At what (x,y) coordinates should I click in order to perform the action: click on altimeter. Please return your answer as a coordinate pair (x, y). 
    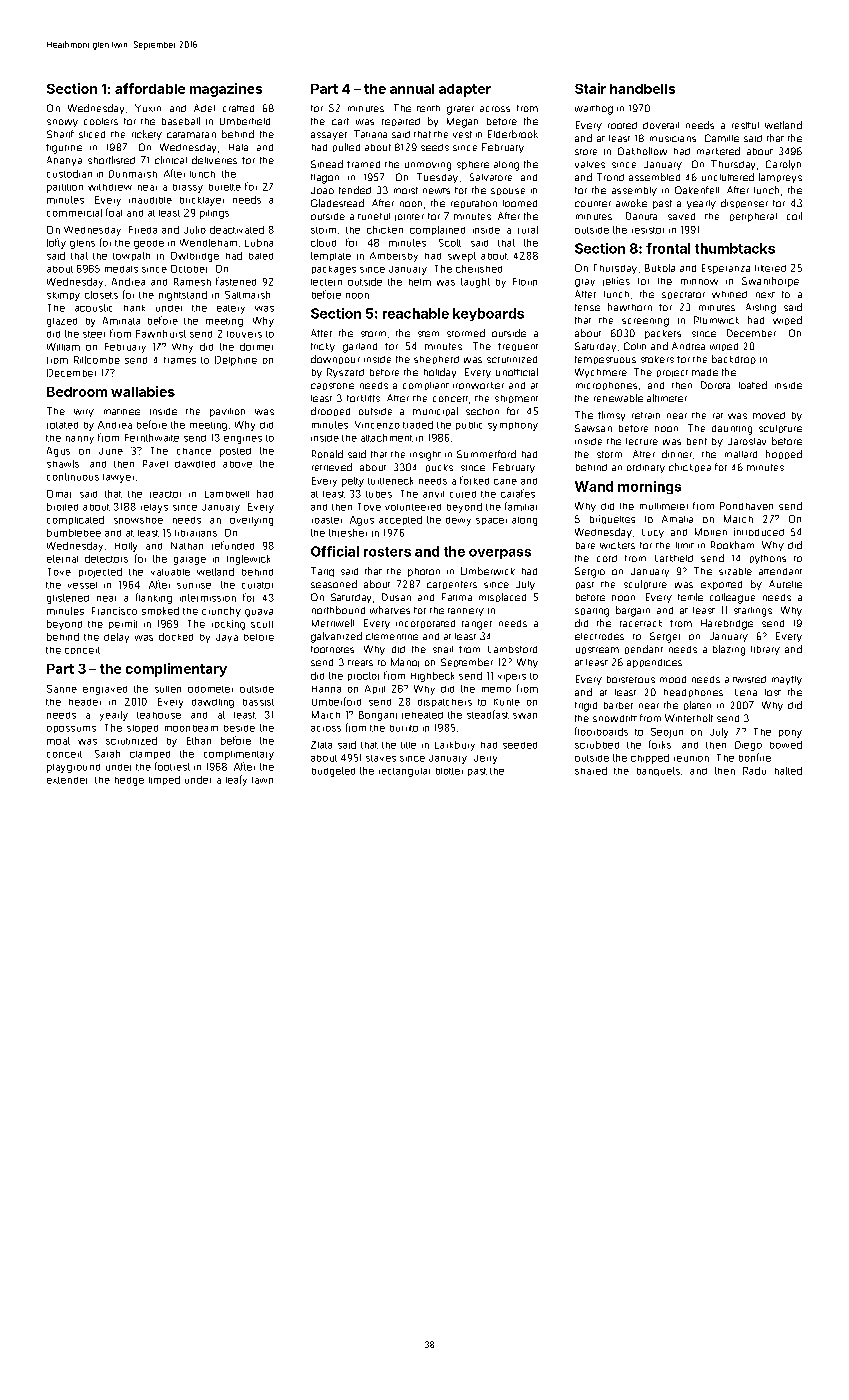
    Looking at the image, I should click on (667, 398).
